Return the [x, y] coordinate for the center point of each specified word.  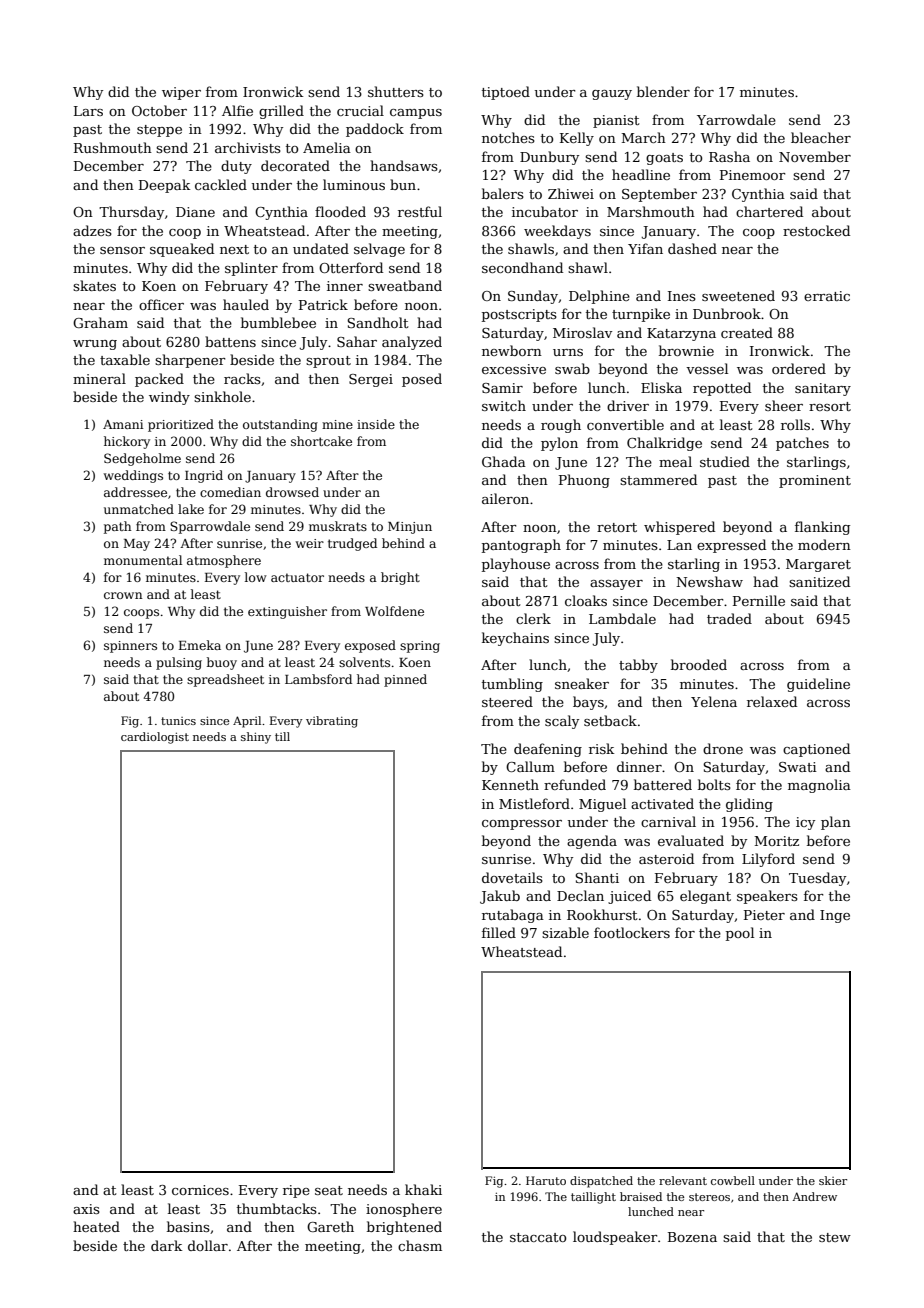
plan [836, 823]
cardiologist [155, 738]
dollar [208, 1245]
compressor [522, 825]
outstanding [280, 425]
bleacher [821, 137]
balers [503, 193]
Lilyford [768, 860]
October [159, 110]
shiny [256, 738]
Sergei [371, 380]
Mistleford [534, 803]
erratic [827, 296]
